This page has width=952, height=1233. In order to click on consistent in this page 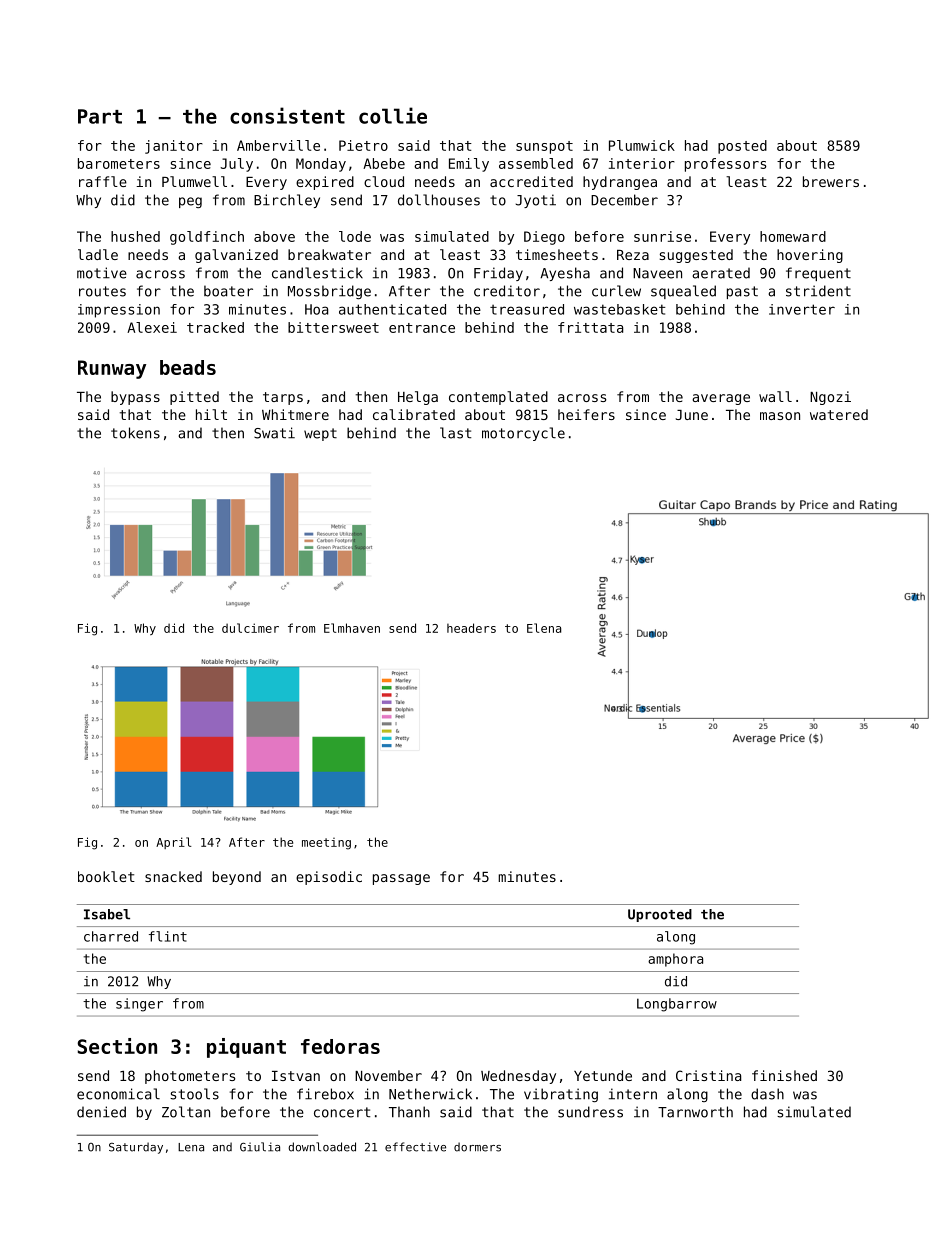, I will do `click(287, 115)`.
